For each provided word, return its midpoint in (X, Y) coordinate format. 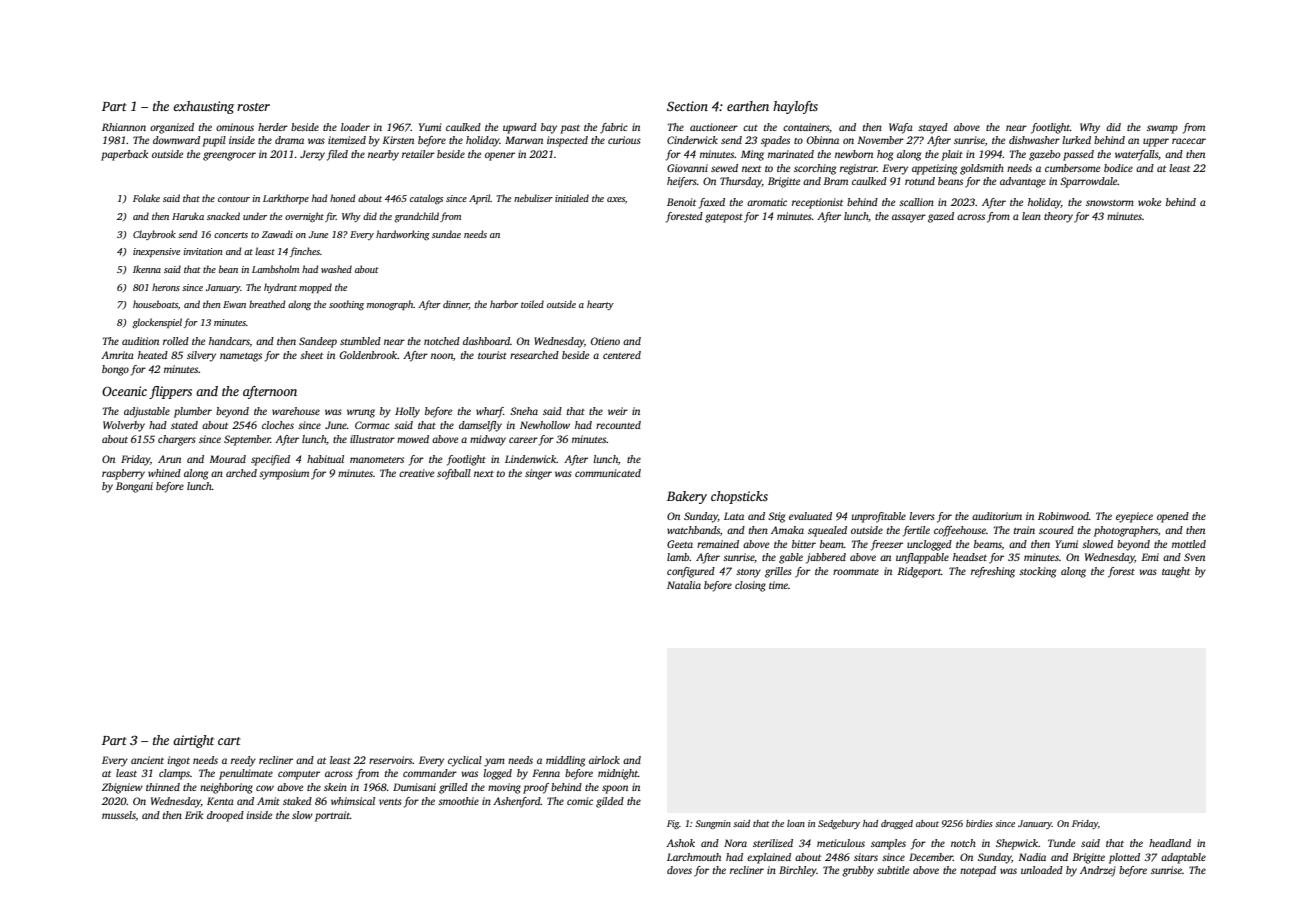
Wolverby (124, 426)
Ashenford (517, 802)
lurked (1076, 140)
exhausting (203, 107)
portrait (332, 816)
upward (520, 128)
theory (1058, 217)
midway (488, 440)
